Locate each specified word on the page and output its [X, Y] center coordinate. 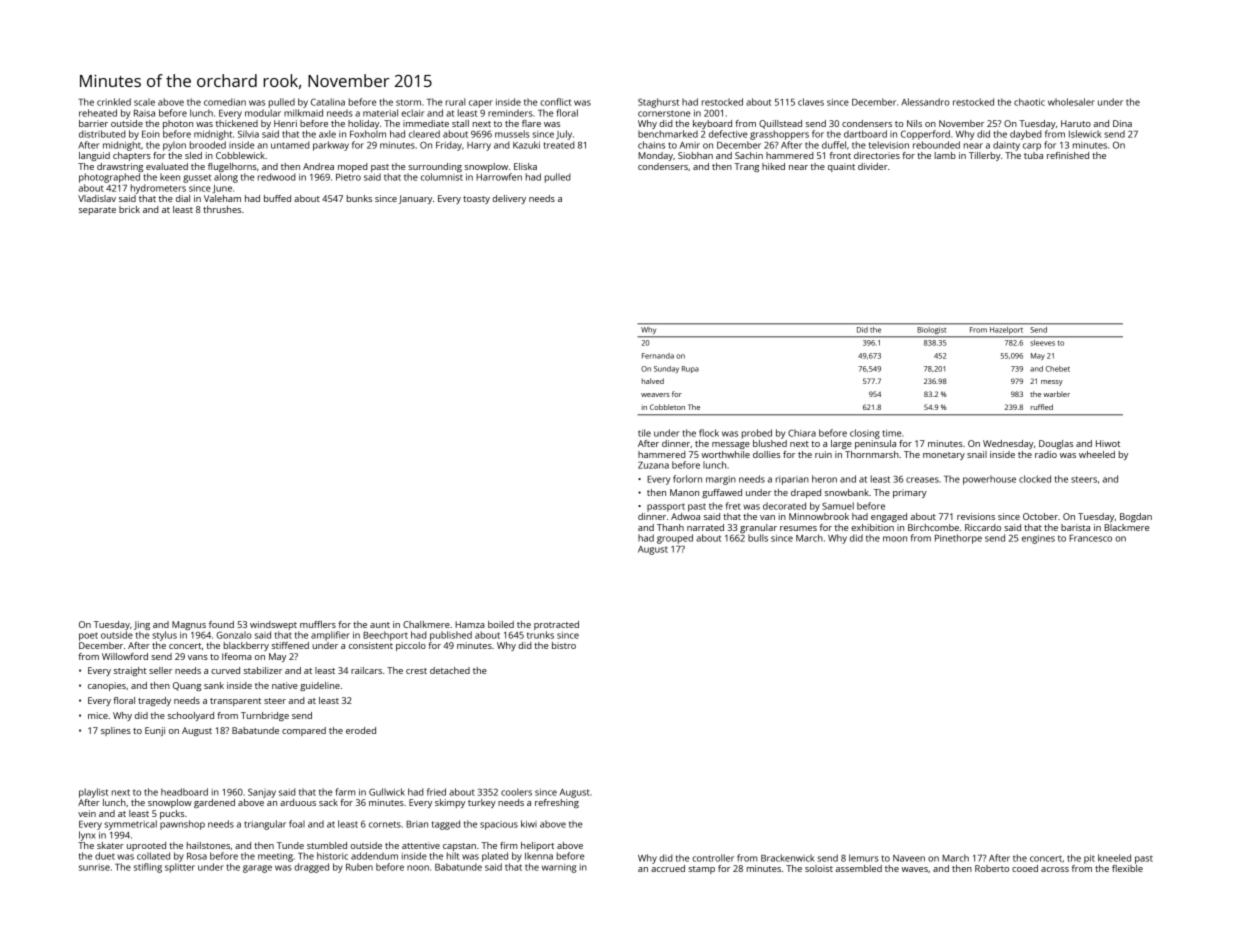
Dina [1122, 123]
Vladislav [97, 198]
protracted [556, 625]
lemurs [864, 858]
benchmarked [668, 134]
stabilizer [263, 670]
